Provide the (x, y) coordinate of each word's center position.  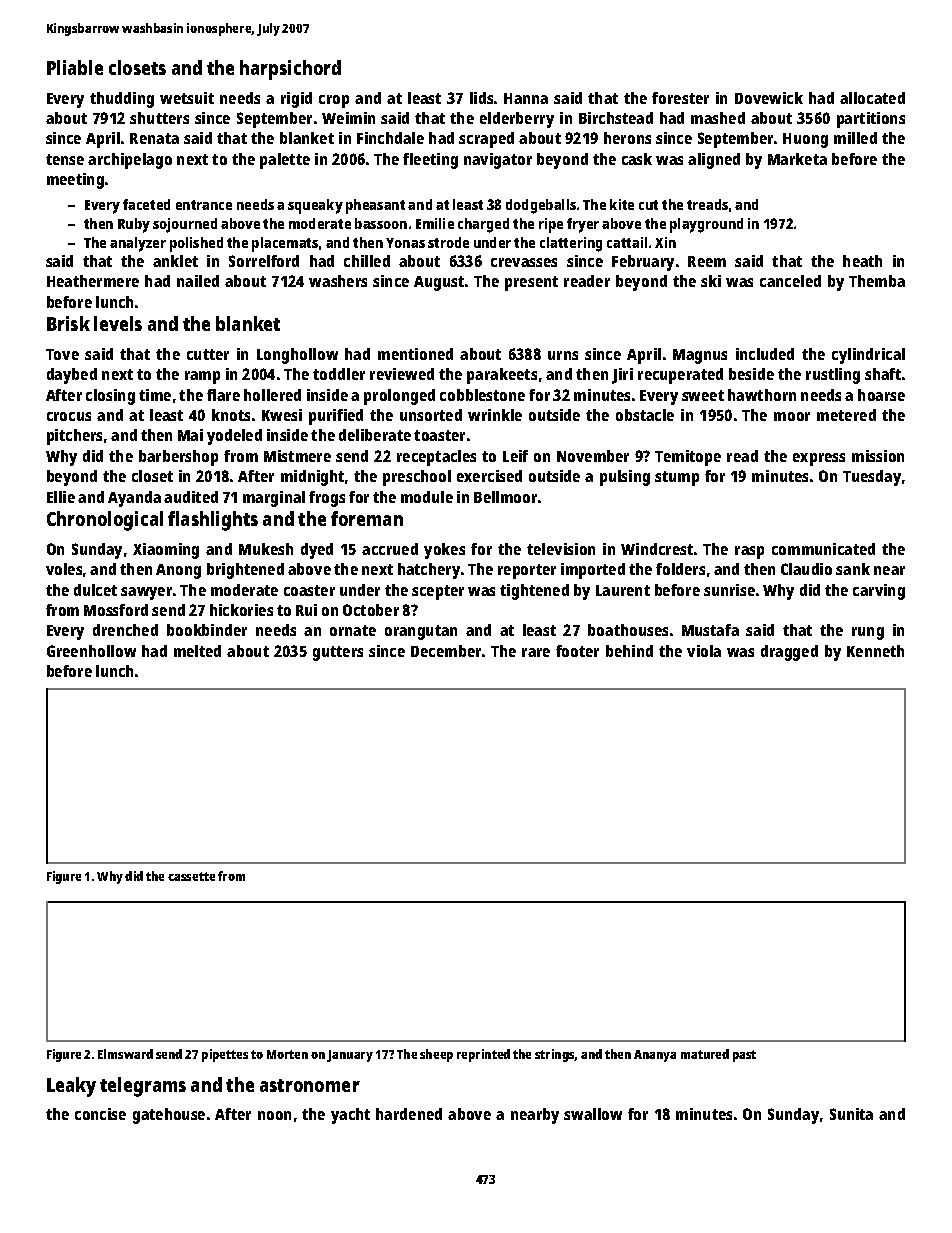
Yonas (405, 243)
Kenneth (875, 651)
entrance (204, 205)
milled (855, 138)
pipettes (225, 1055)
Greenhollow (91, 651)
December (446, 651)
